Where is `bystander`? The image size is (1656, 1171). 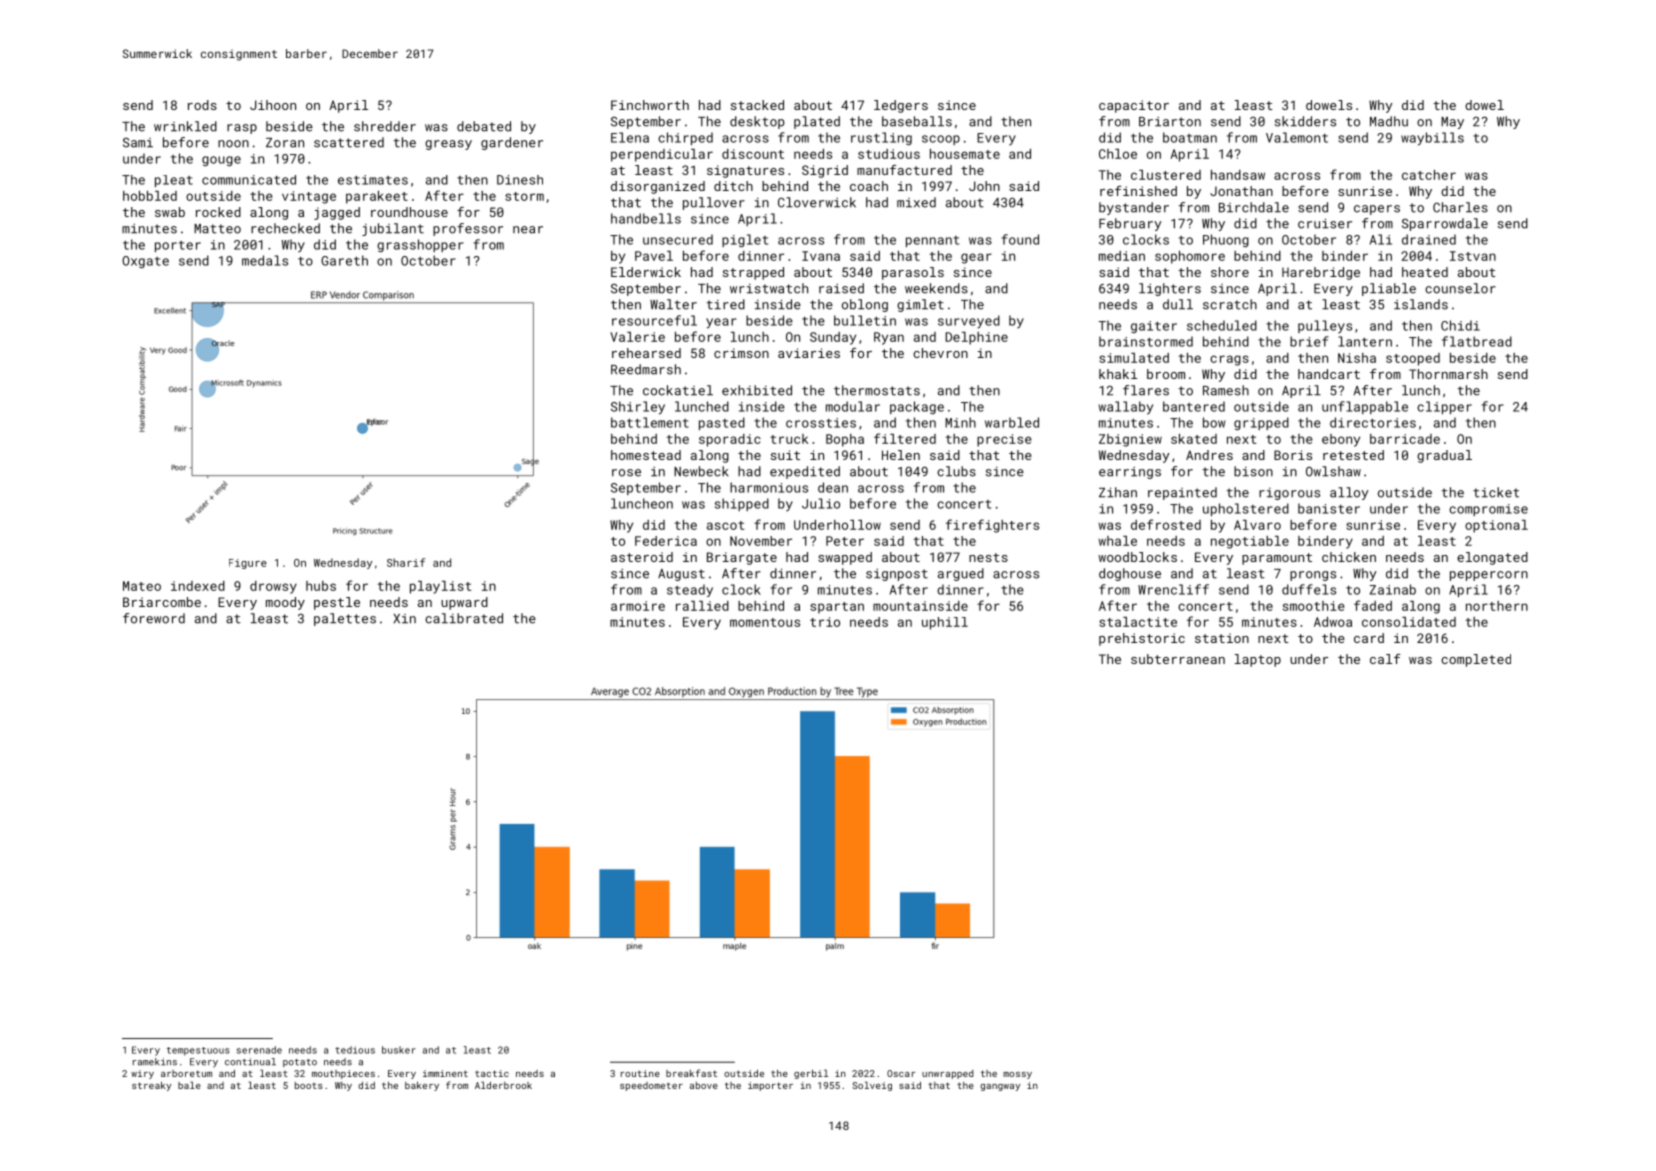 bystander is located at coordinates (1134, 208).
